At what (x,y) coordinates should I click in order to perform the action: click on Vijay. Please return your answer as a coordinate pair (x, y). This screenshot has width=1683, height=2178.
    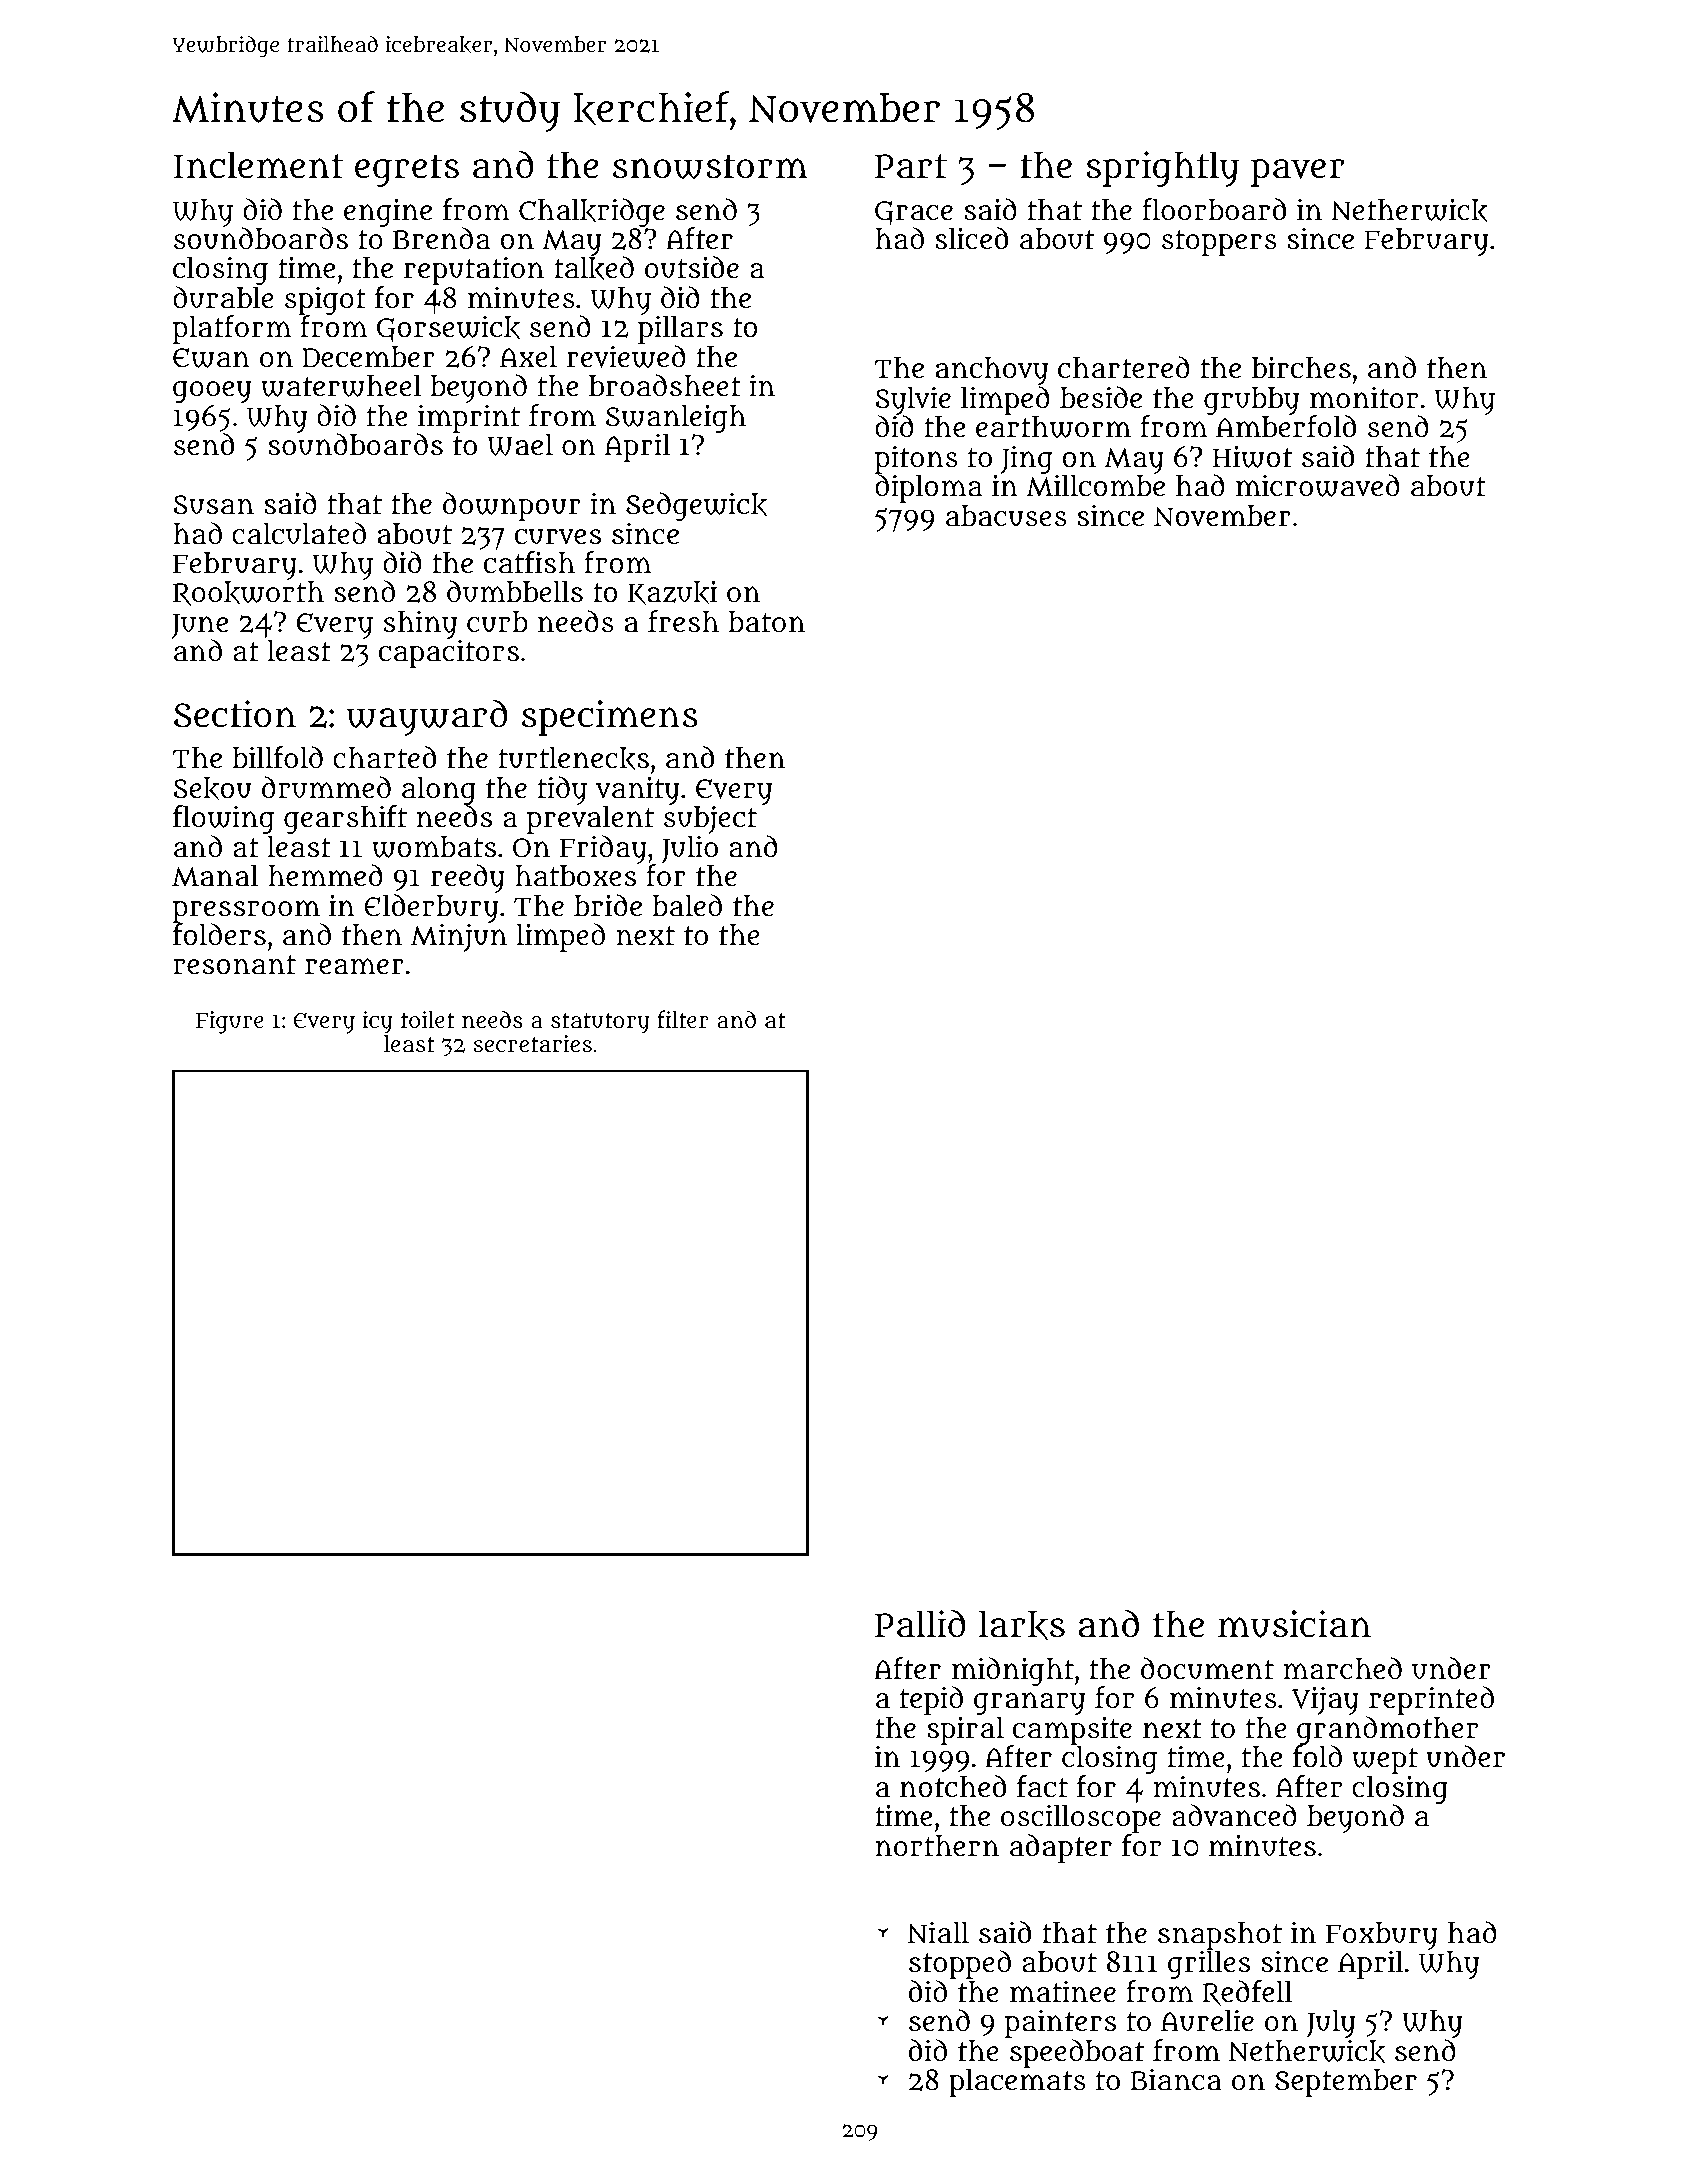
    Looking at the image, I should click on (1325, 1700).
